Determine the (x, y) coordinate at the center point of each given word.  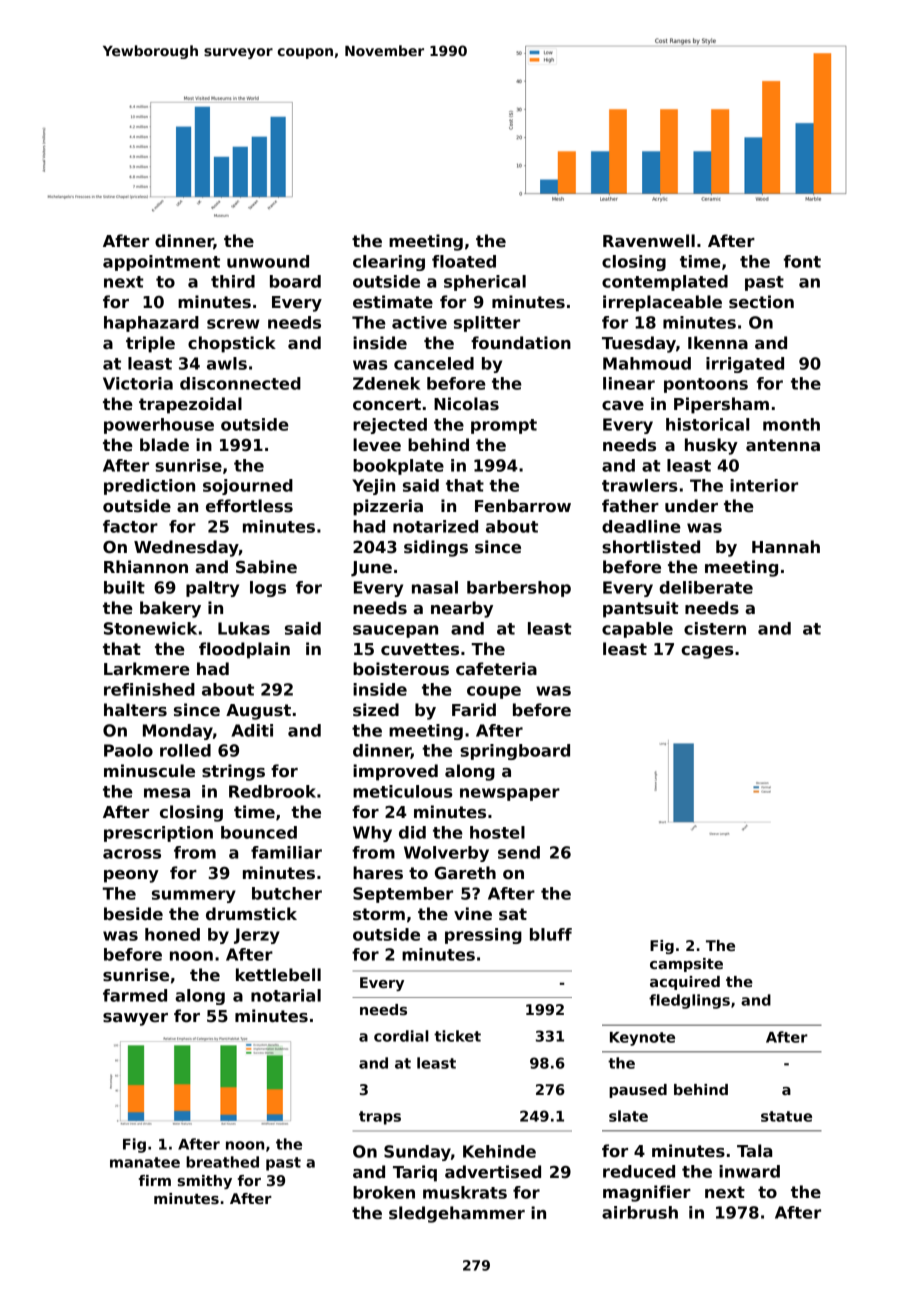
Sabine (266, 567)
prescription (158, 834)
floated (464, 261)
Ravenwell (649, 241)
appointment (161, 263)
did (412, 832)
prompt (504, 426)
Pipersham (721, 405)
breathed (222, 1162)
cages (707, 652)
